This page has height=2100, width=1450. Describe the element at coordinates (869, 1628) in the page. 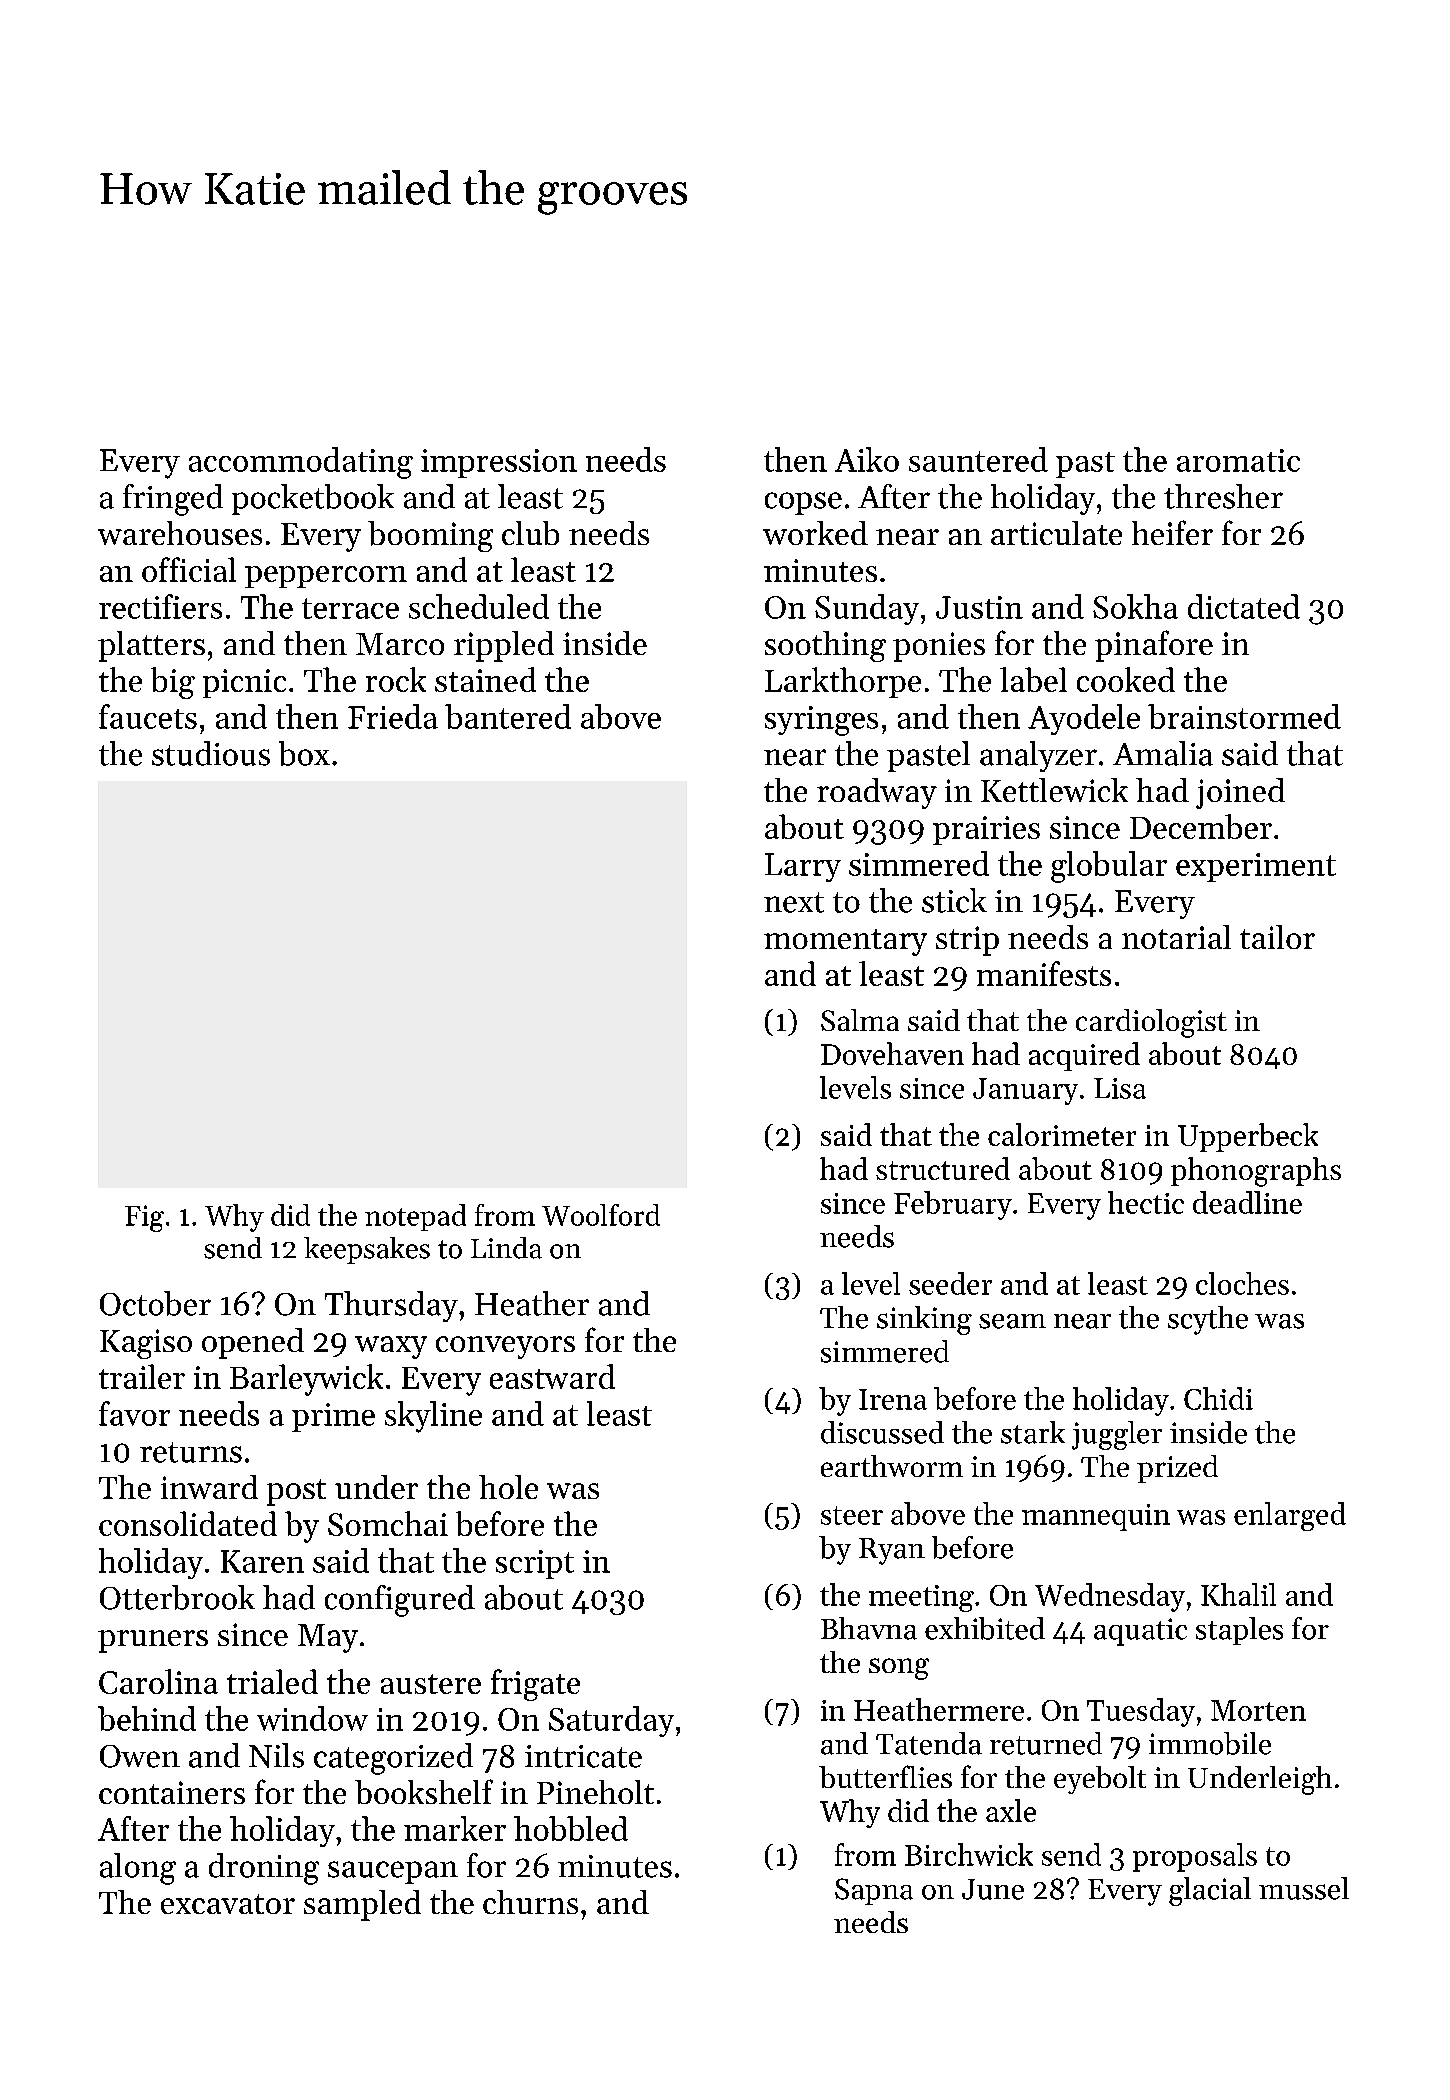

I see `Bhavna` at that location.
